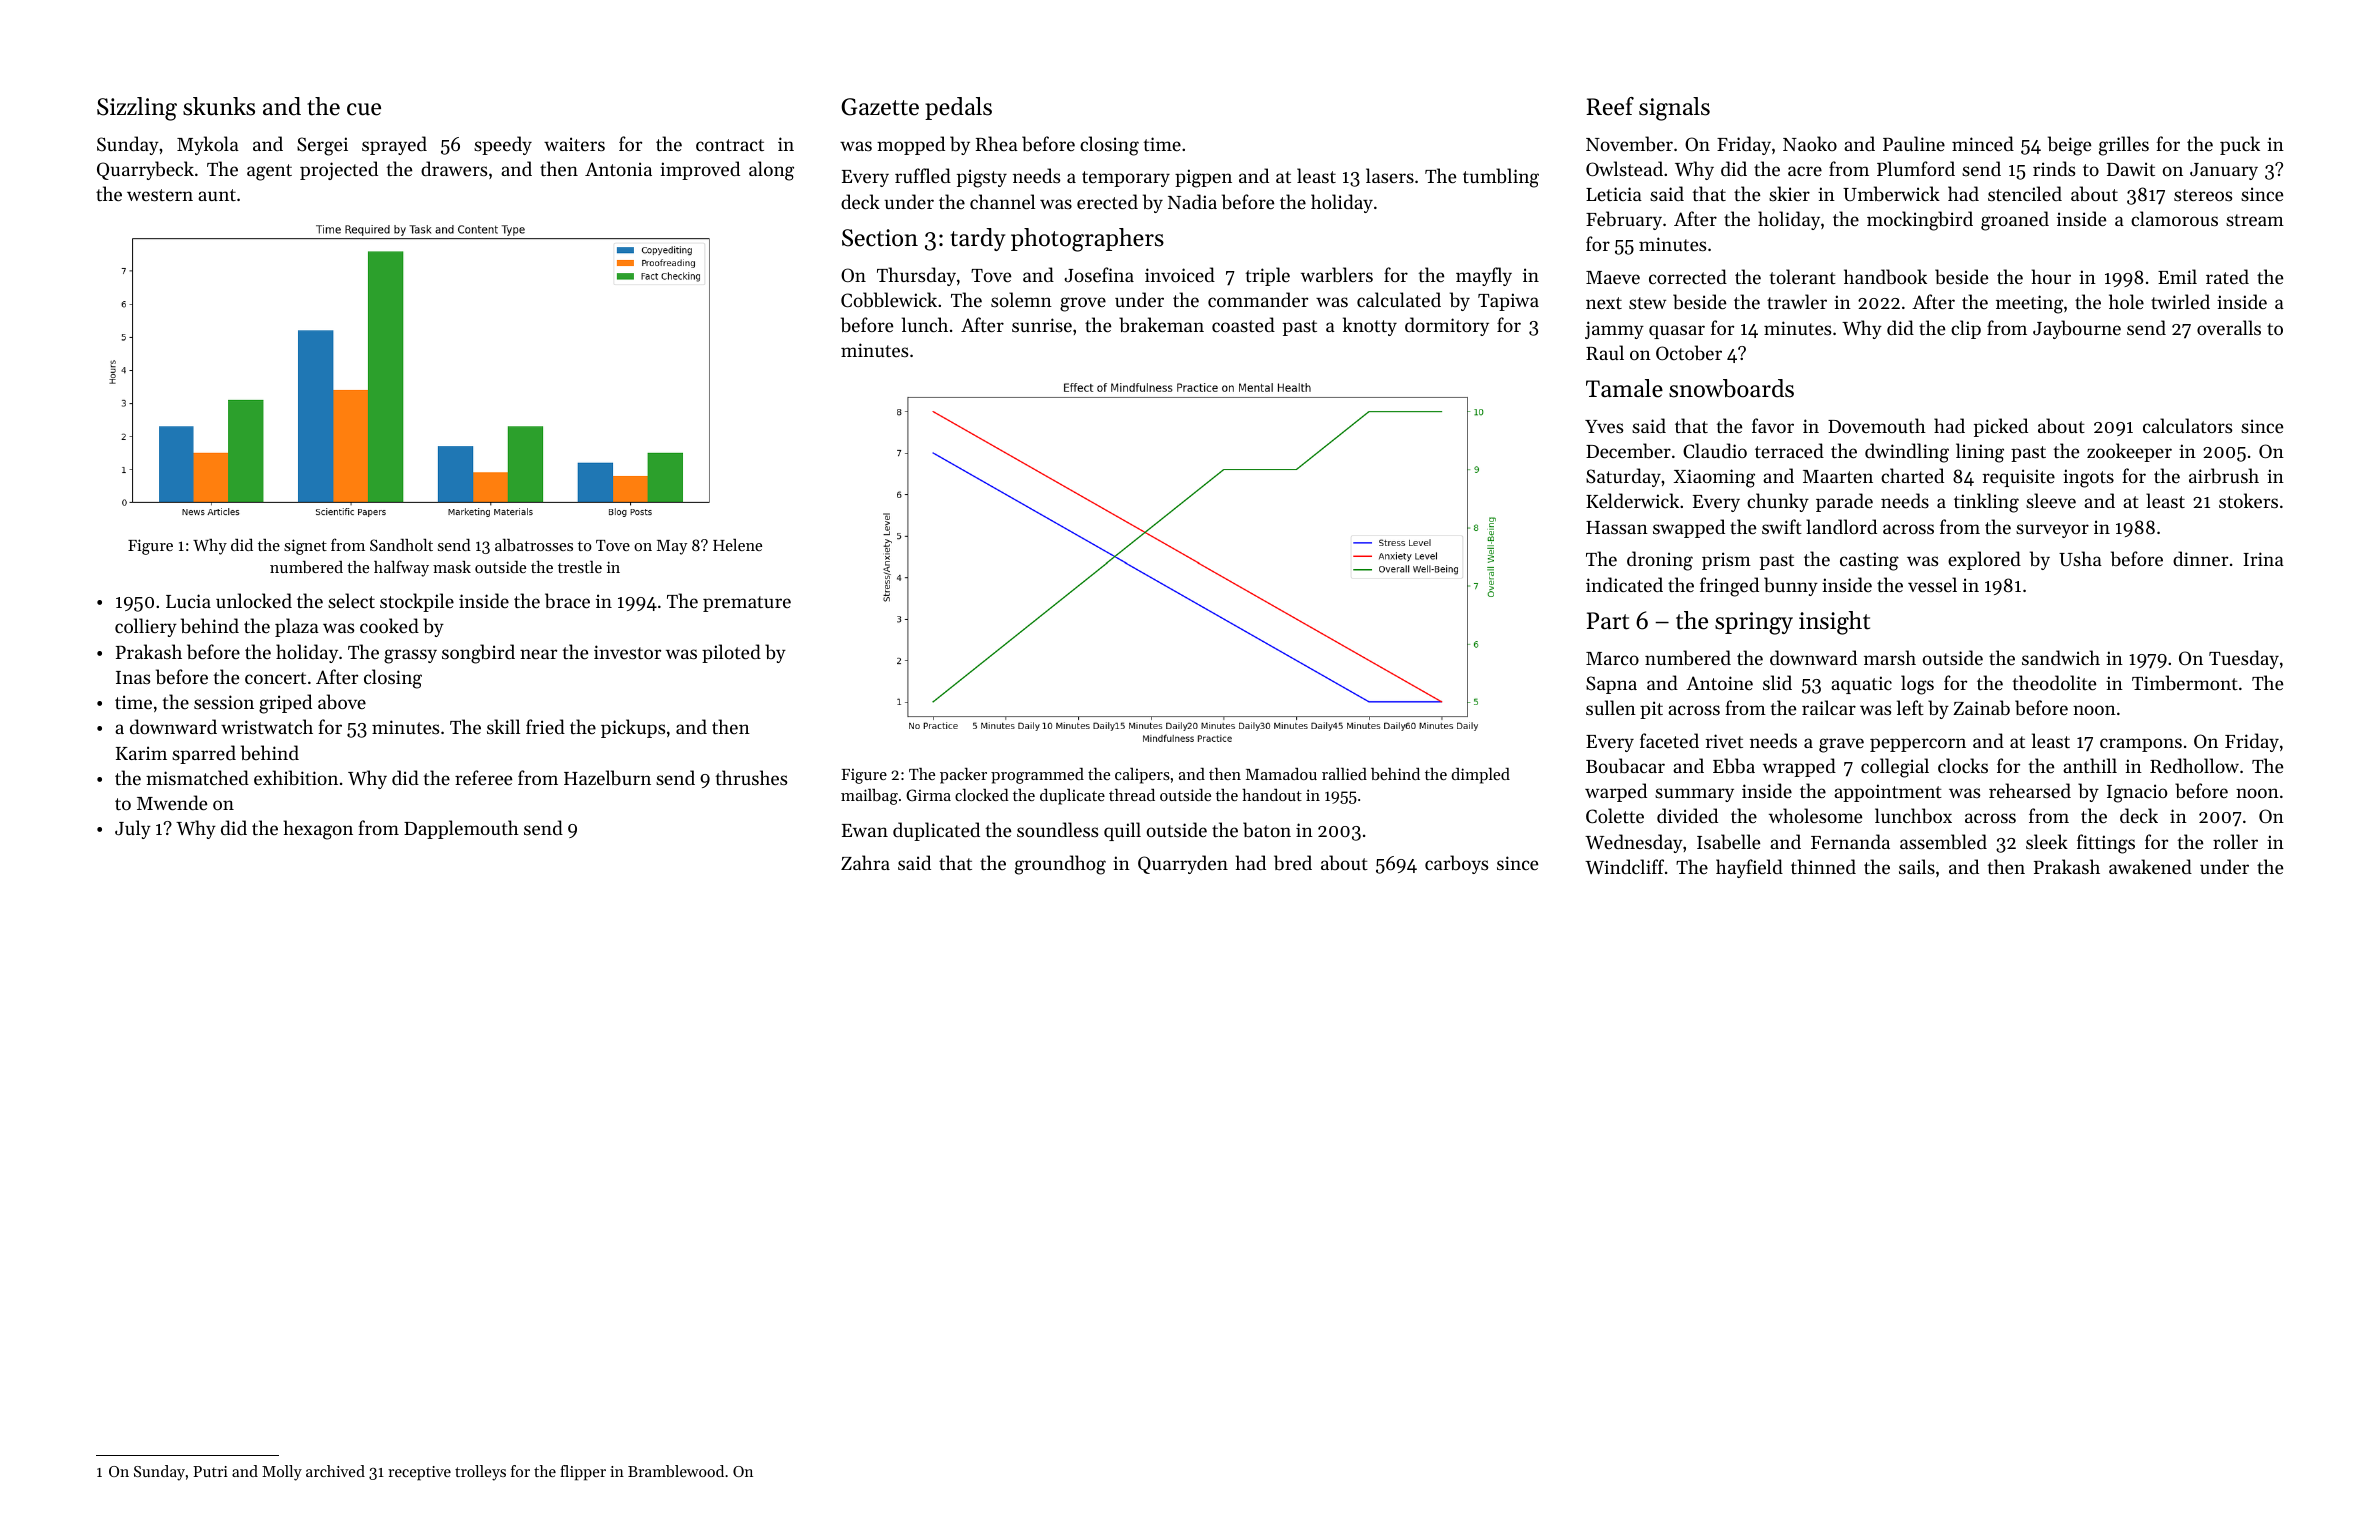 The width and height of the screenshot is (2380, 1540). What do you see at coordinates (982, 178) in the screenshot?
I see `pigsty` at bounding box center [982, 178].
